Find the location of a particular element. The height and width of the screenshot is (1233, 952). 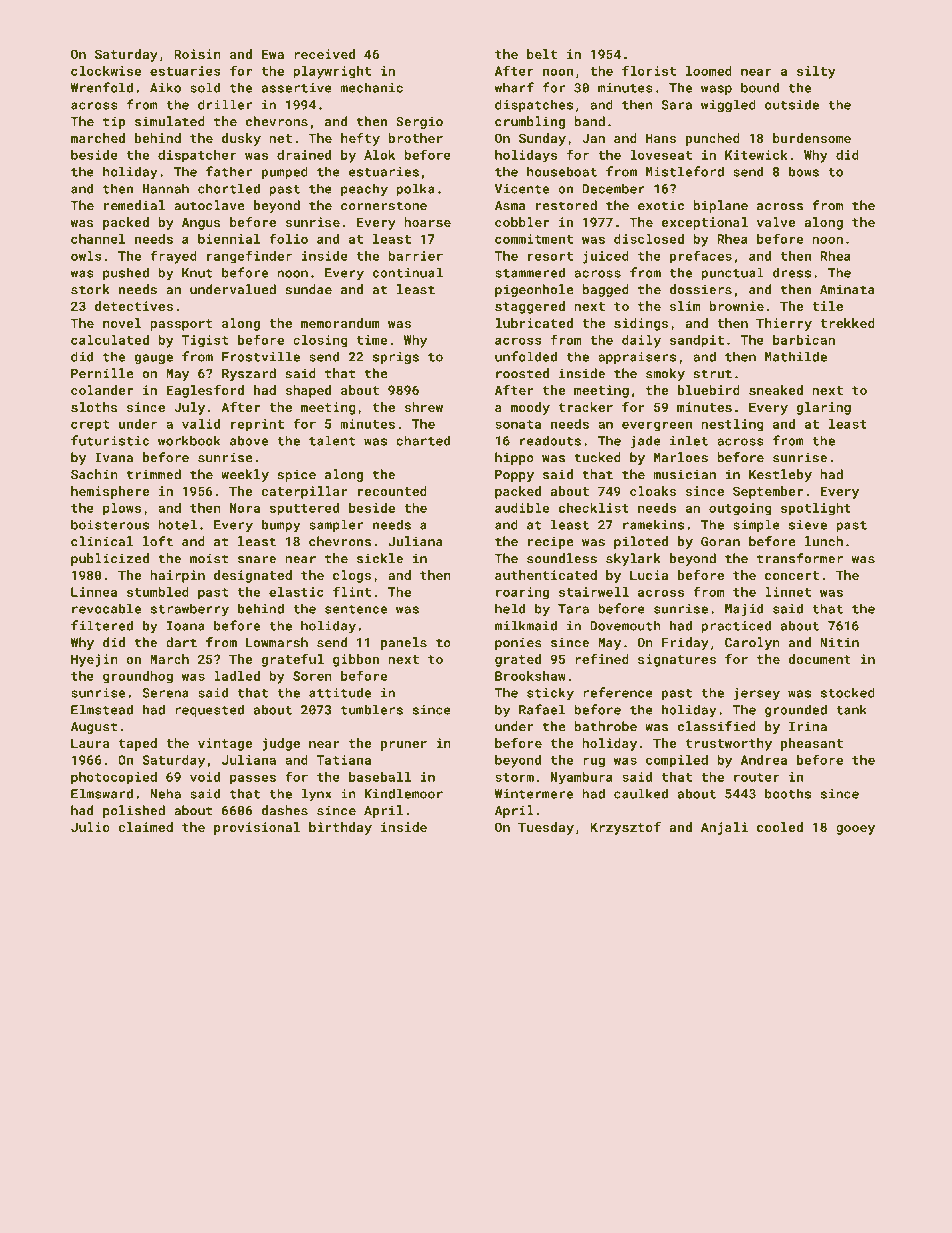

silty is located at coordinates (816, 72).
